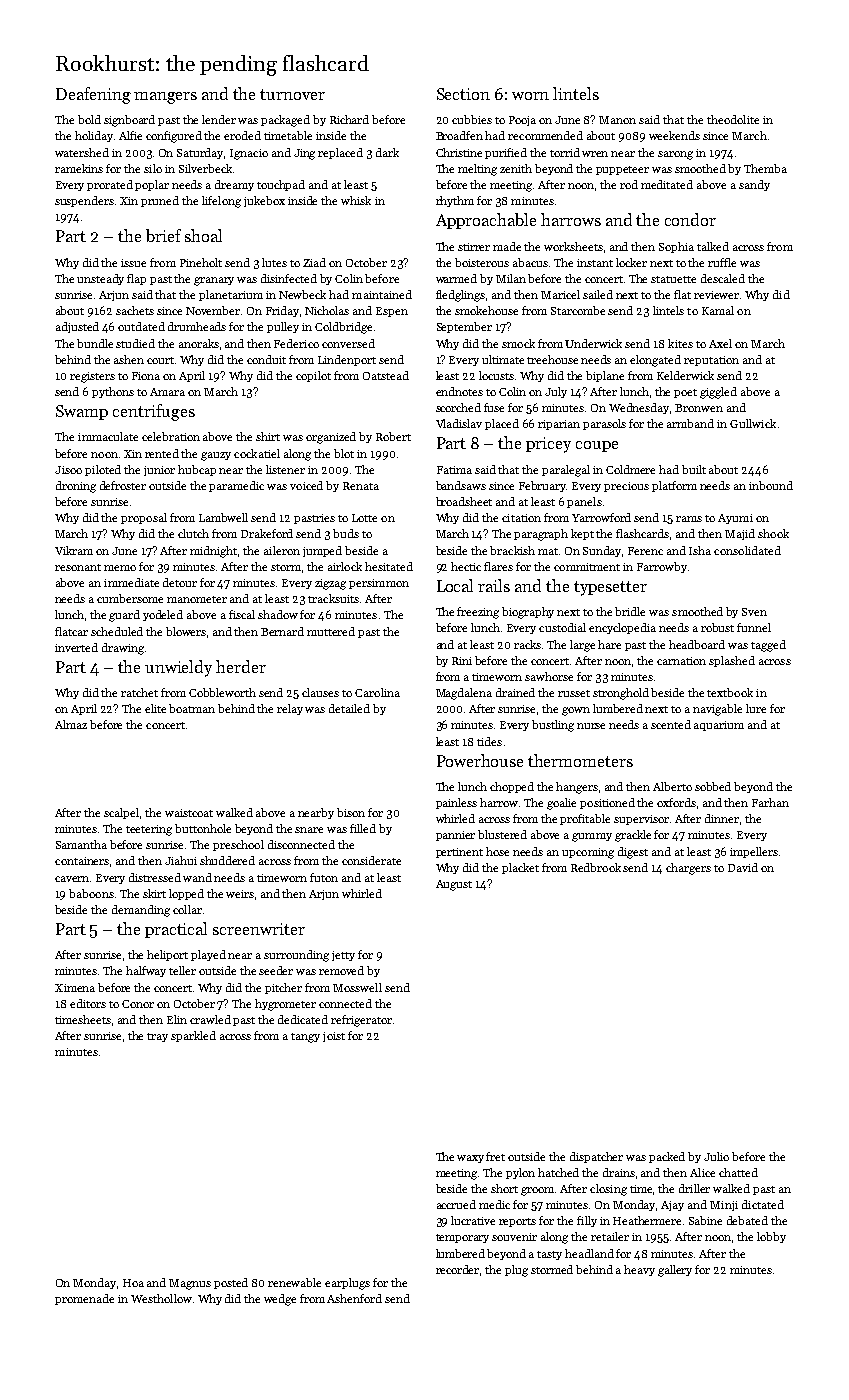  Describe the element at coordinates (135, 343) in the screenshot. I see `studied` at that location.
